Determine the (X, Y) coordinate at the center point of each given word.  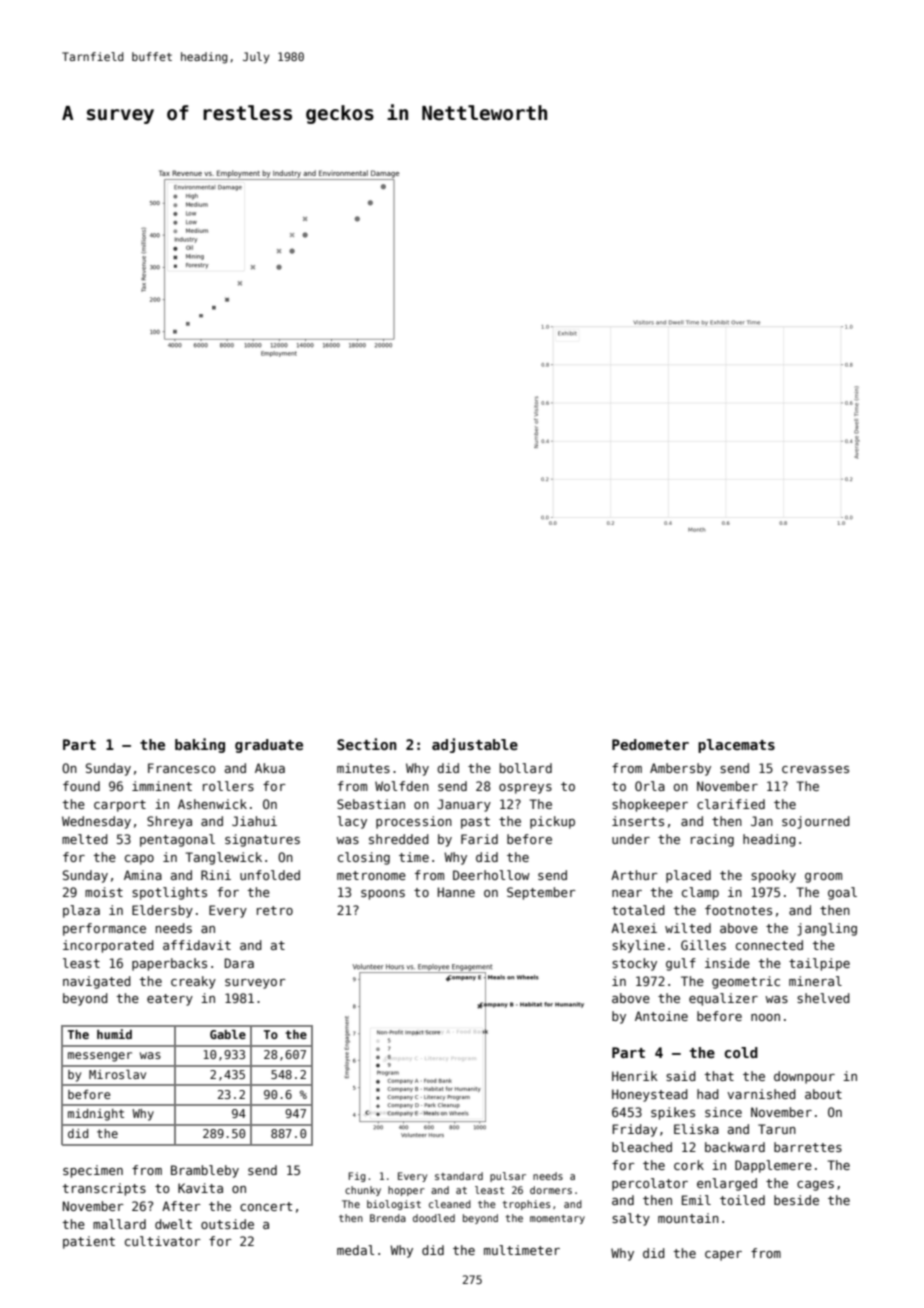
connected (769, 945)
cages (815, 1186)
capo (139, 860)
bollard (526, 768)
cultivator (163, 1241)
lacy (352, 822)
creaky (193, 982)
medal (355, 1250)
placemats (736, 746)
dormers (551, 1190)
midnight (96, 1115)
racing (712, 840)
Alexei (634, 928)
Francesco (182, 768)
